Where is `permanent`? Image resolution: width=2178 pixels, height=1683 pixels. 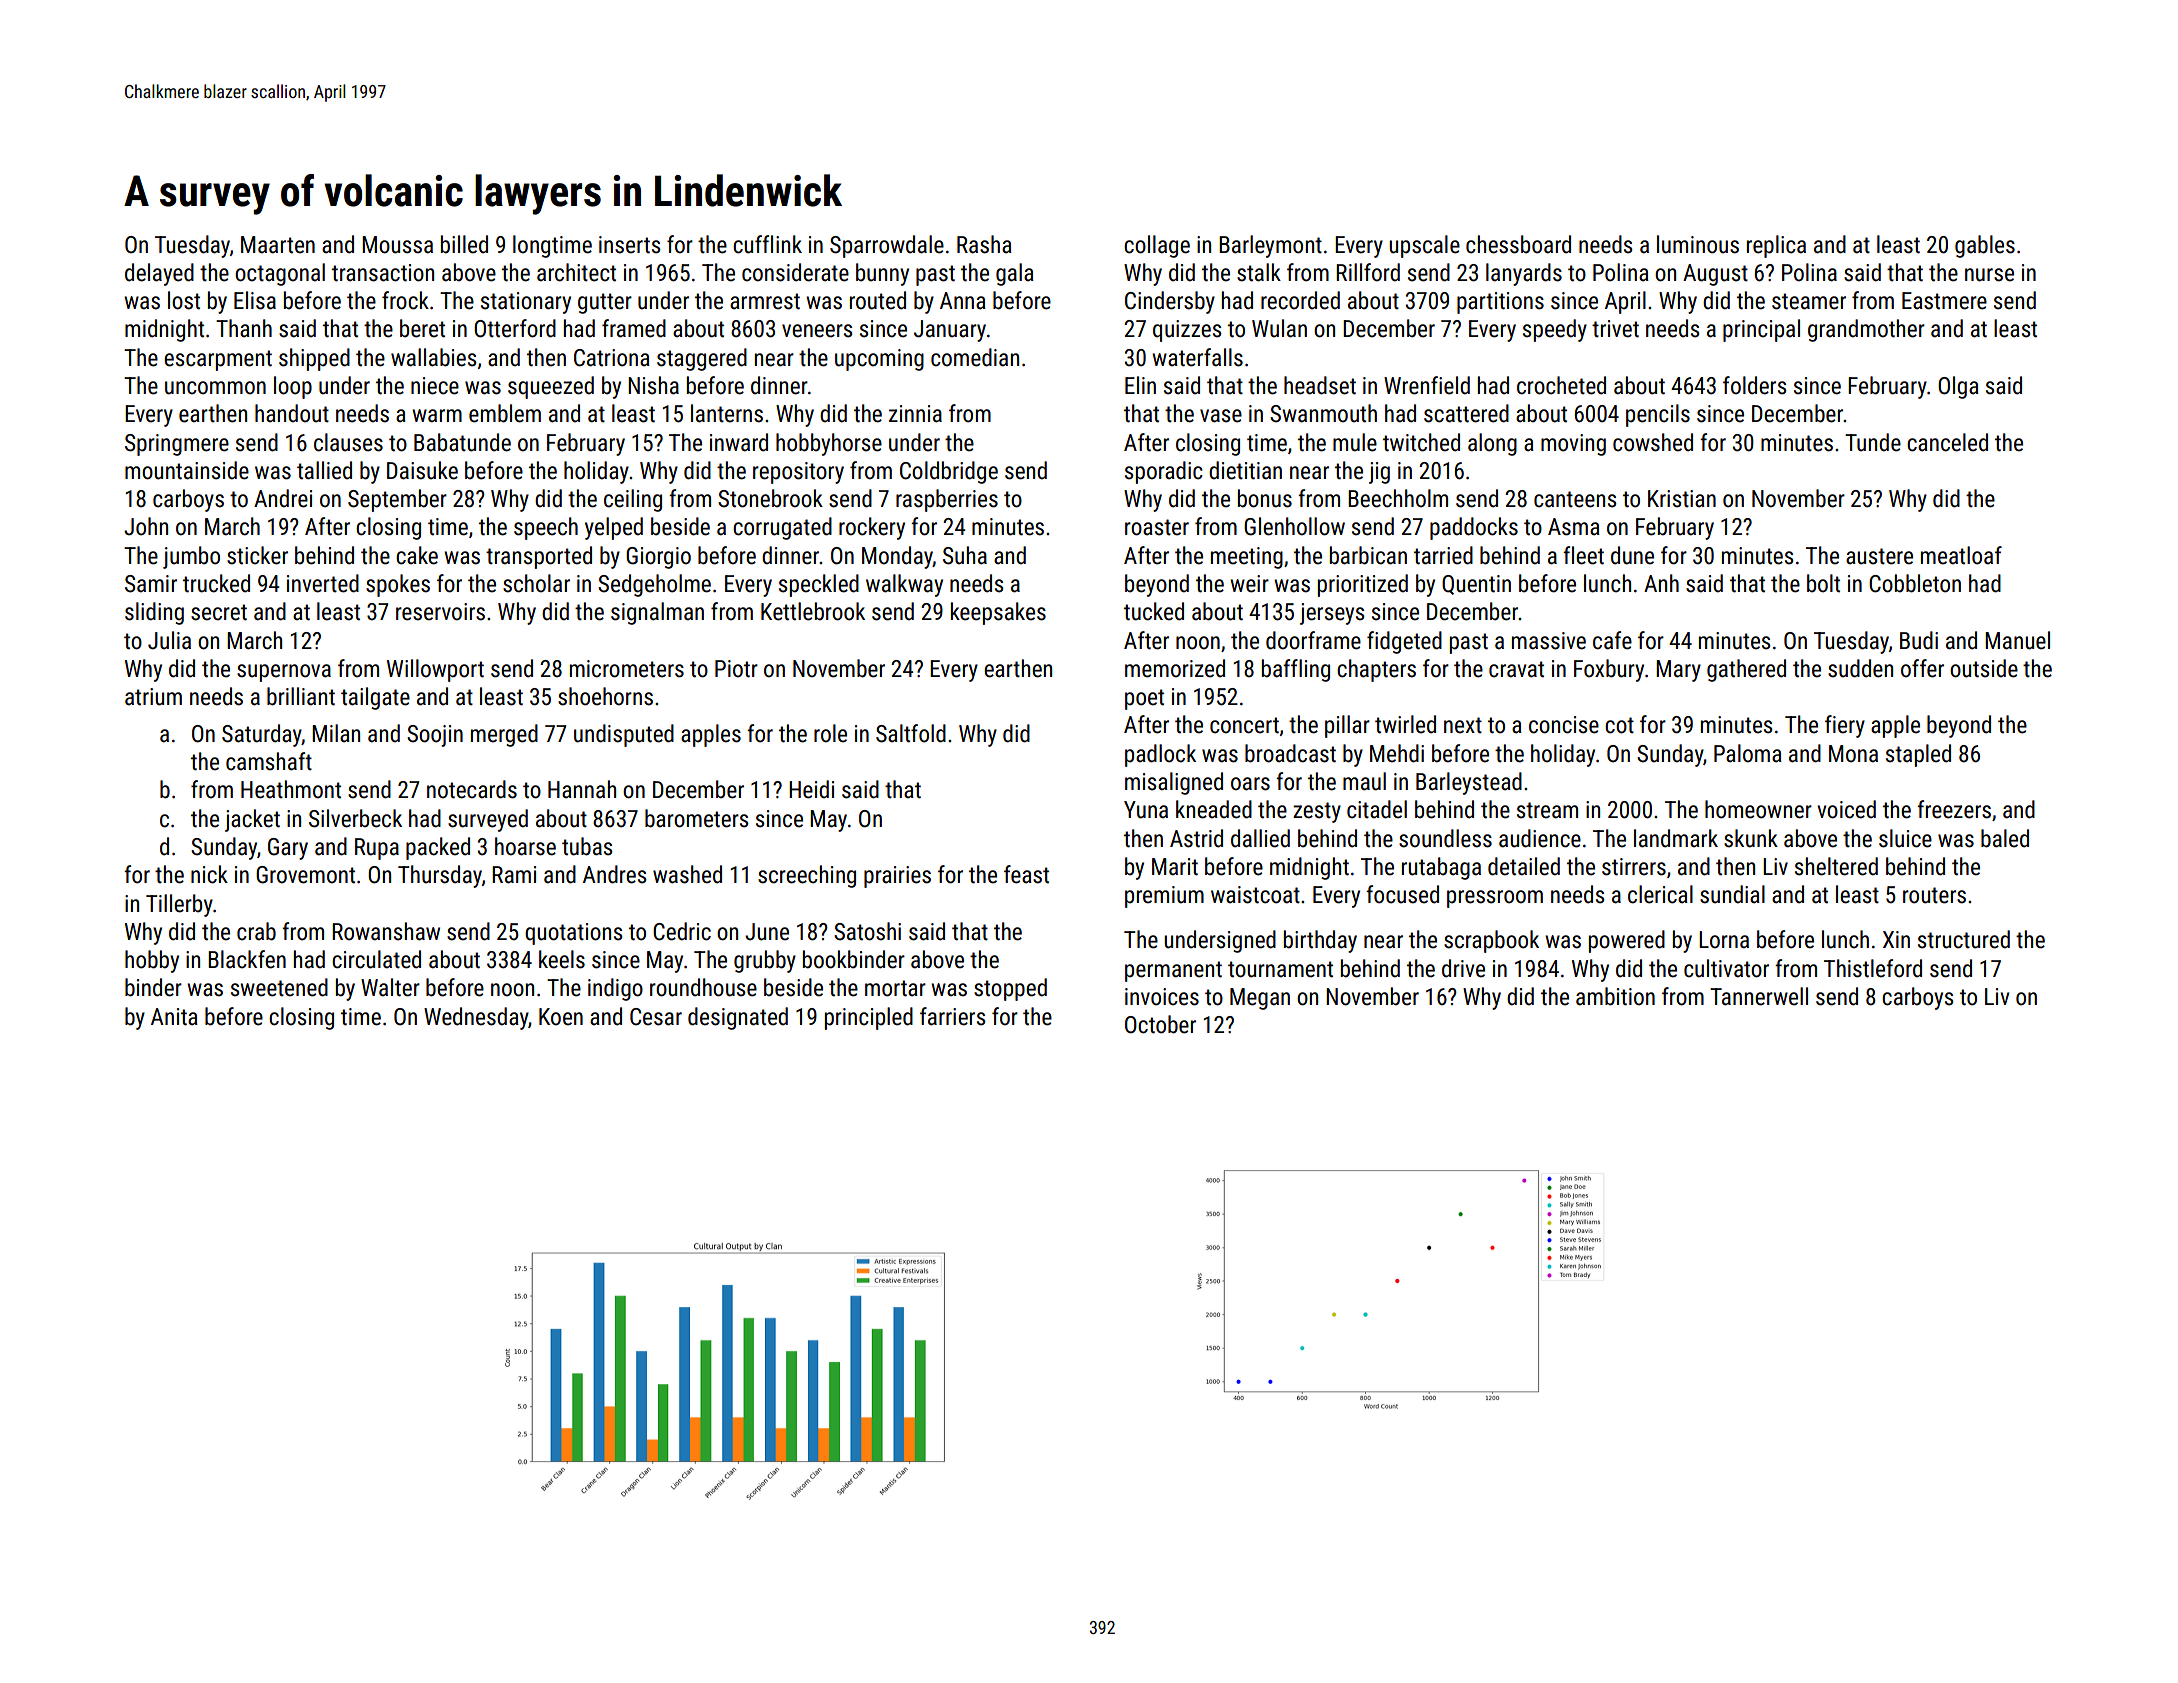
permanent is located at coordinates (1173, 971).
